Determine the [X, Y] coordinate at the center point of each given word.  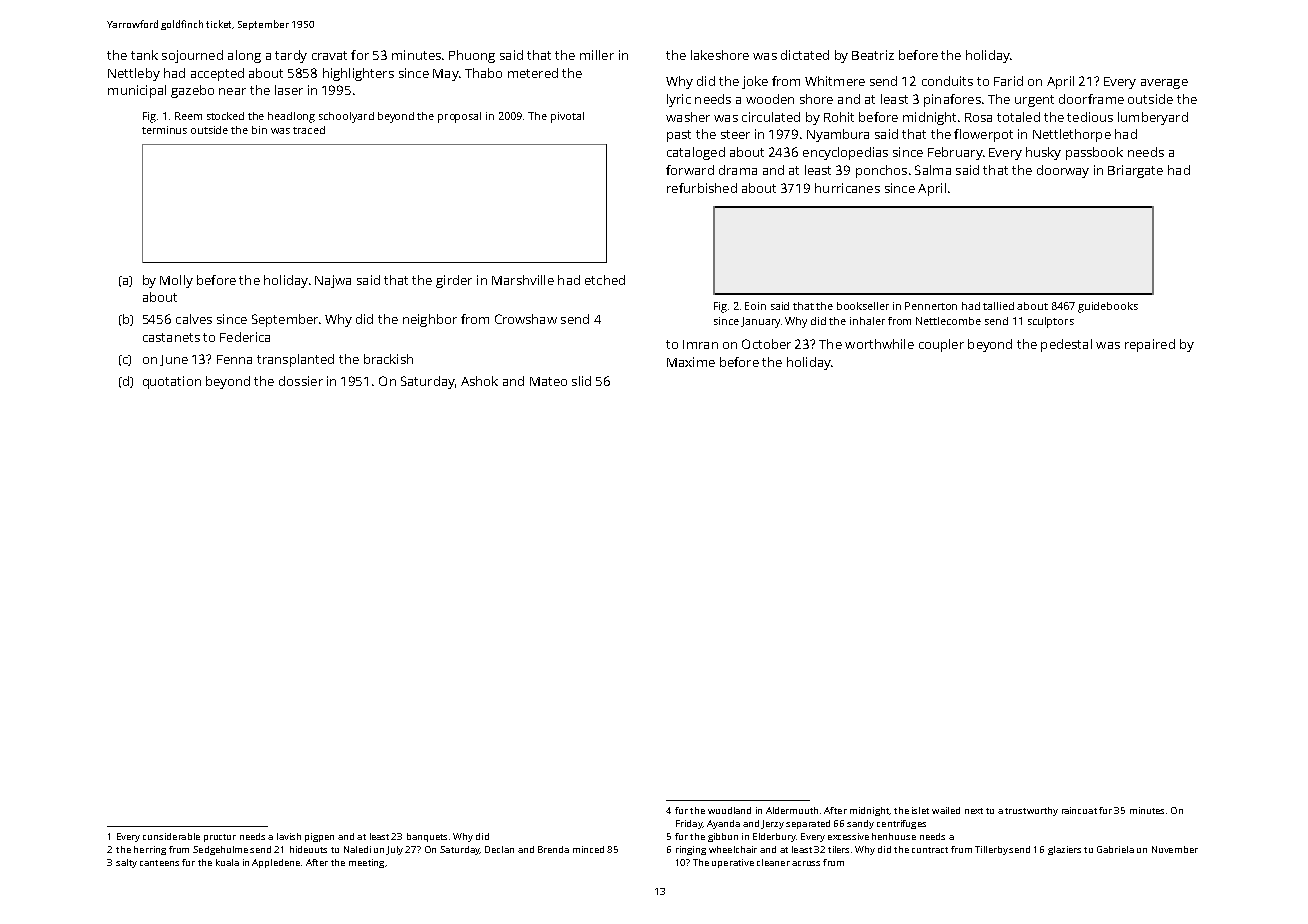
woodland [729, 810]
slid [581, 381]
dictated [805, 55]
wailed [946, 810]
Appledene [276, 863]
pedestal [1066, 345]
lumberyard [1153, 118]
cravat [329, 55]
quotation [172, 382]
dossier [301, 381]
